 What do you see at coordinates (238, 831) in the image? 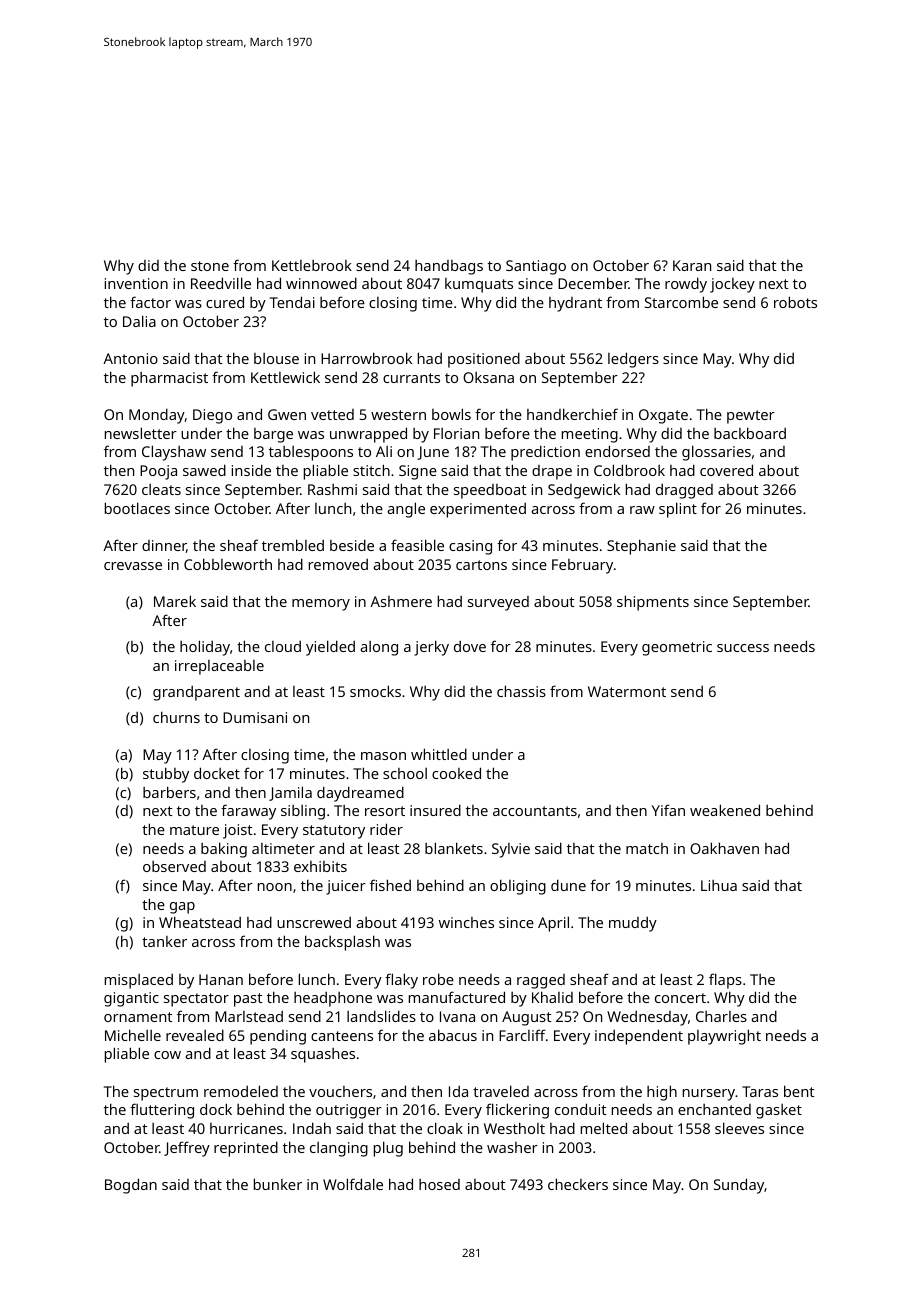
I see `joist` at bounding box center [238, 831].
